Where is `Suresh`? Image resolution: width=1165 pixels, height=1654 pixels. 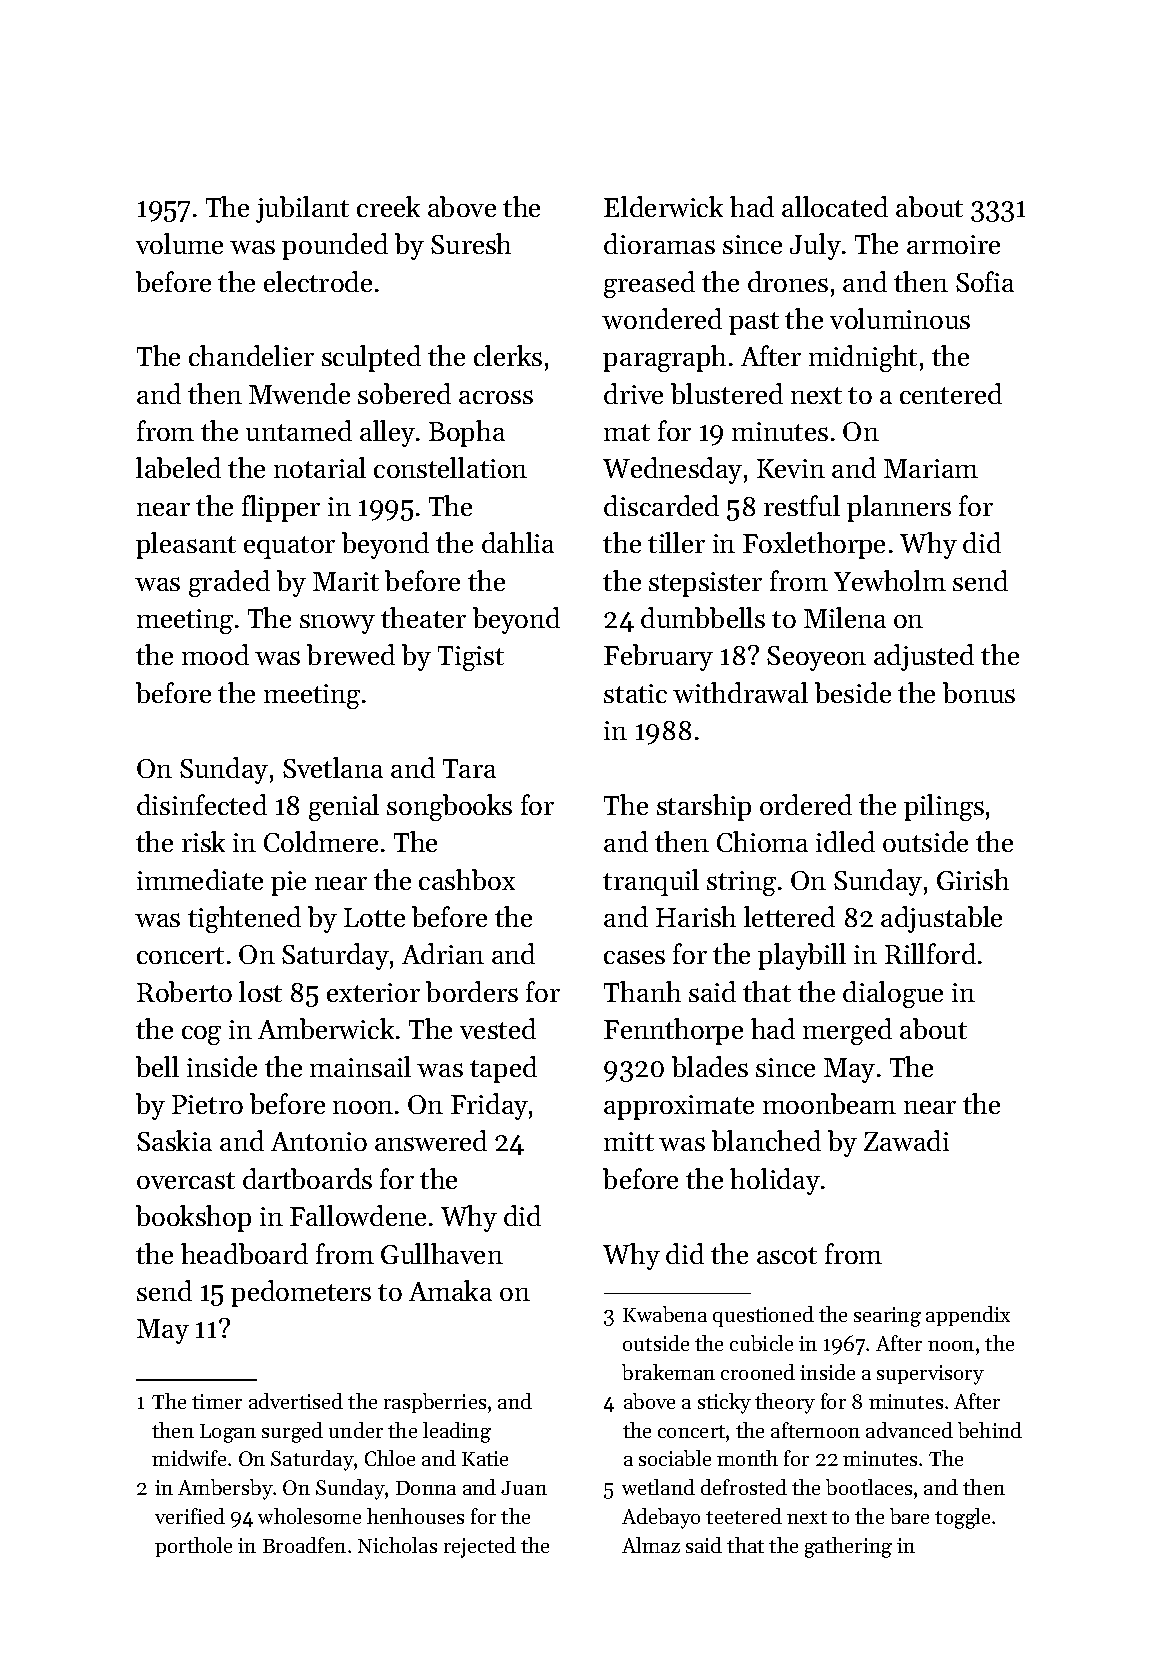
Suresh is located at coordinates (471, 243).
